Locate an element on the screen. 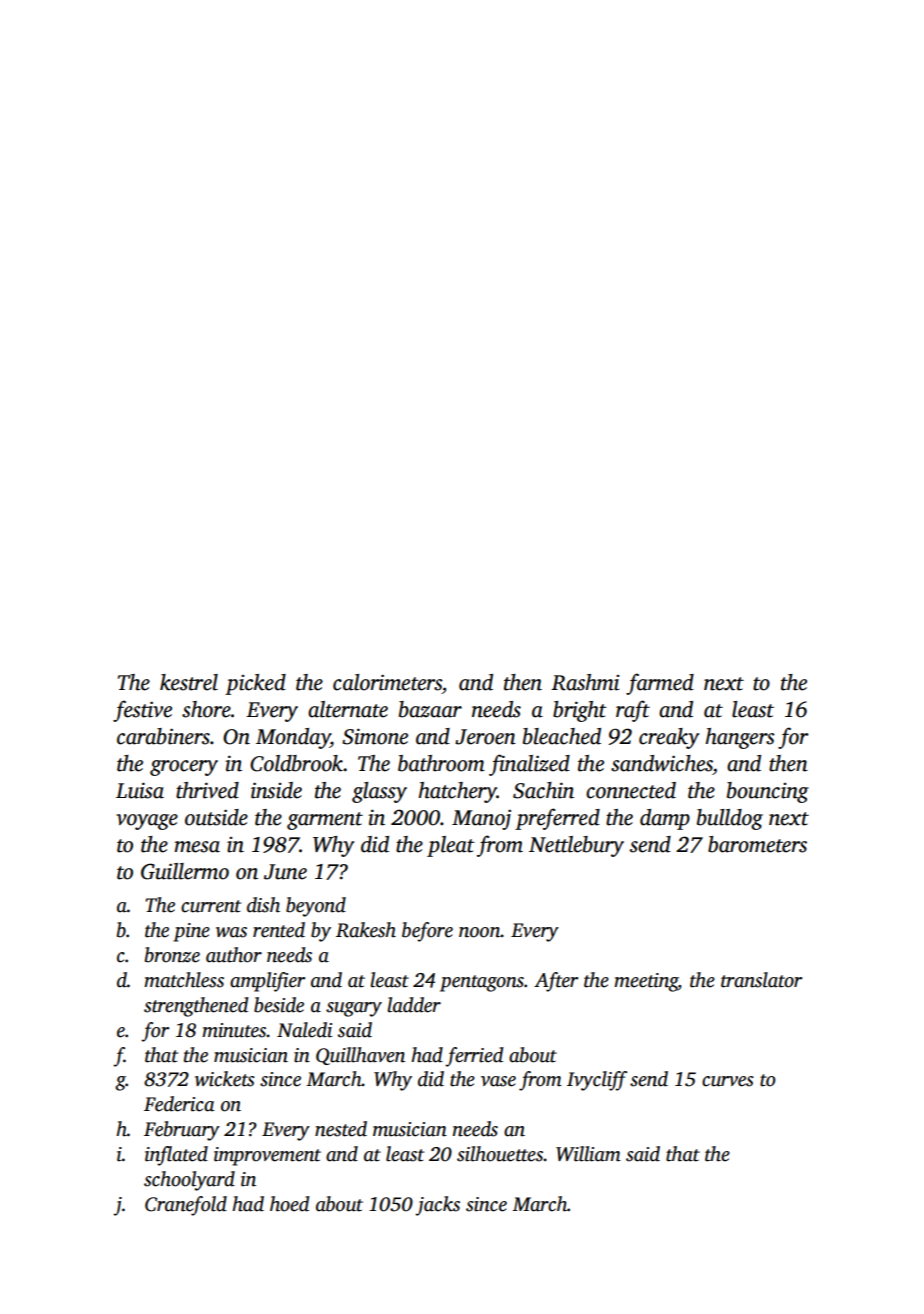 Image resolution: width=924 pixels, height=1314 pixels. calorimeters is located at coordinates (387, 682).
